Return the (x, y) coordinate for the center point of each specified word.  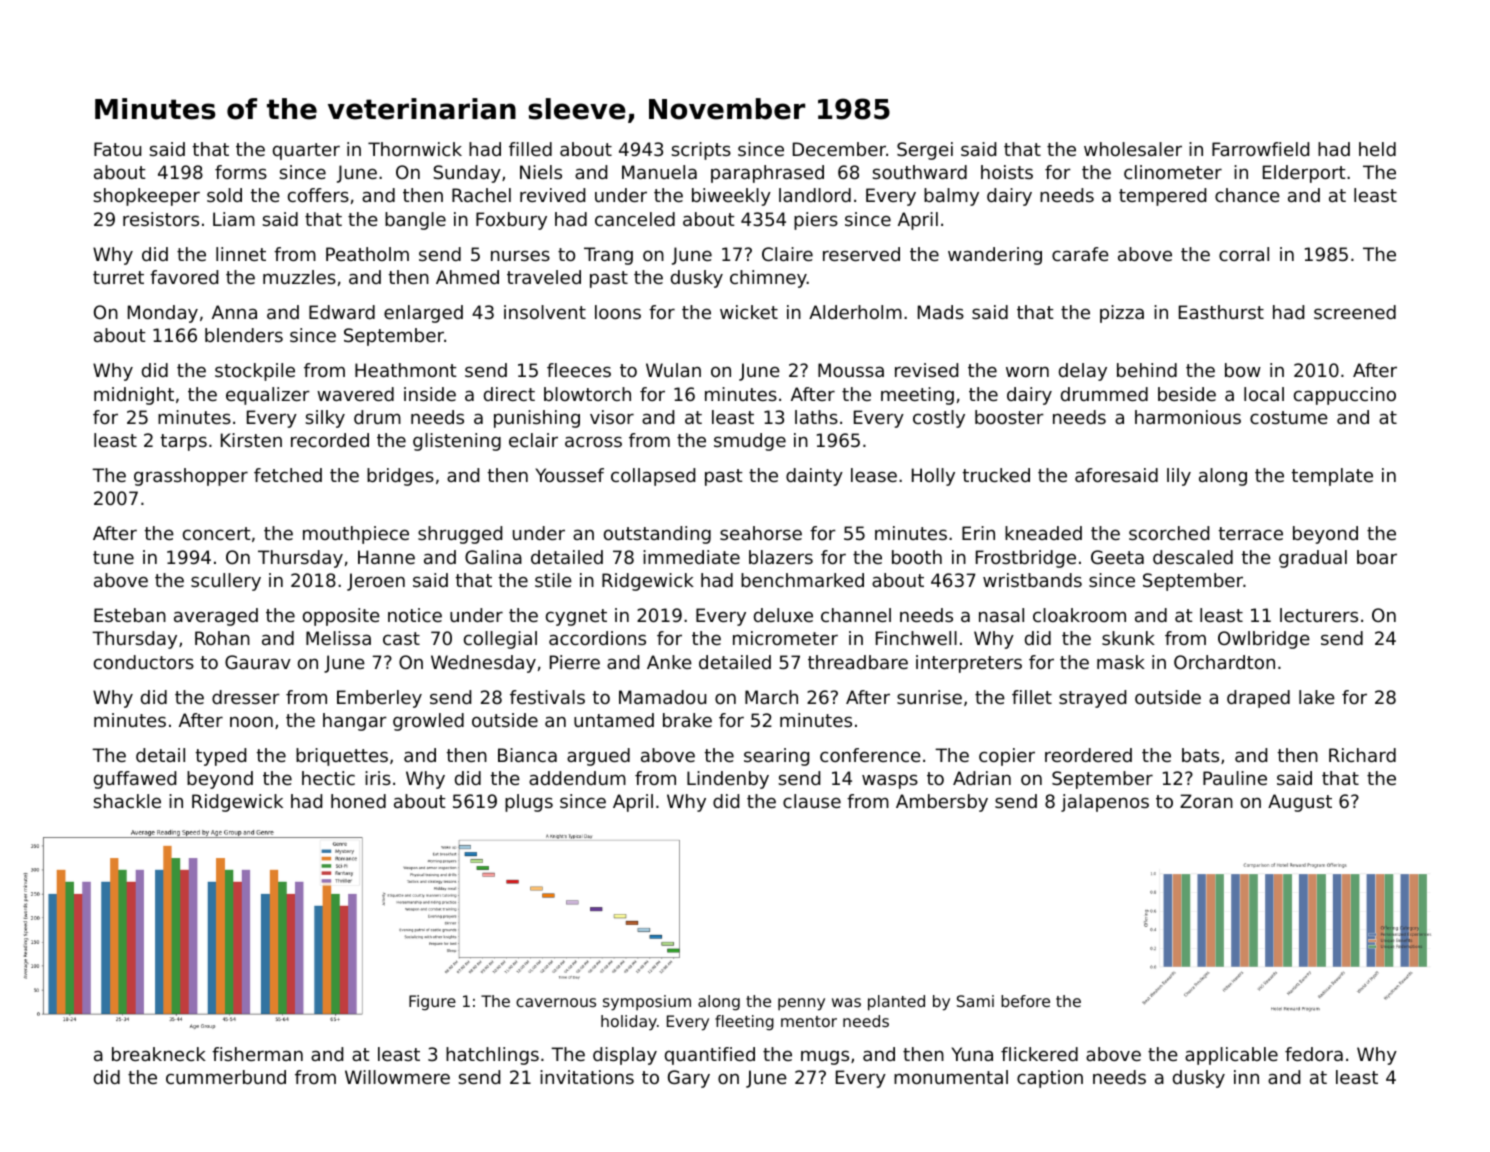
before (1025, 1001)
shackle (127, 801)
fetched (288, 475)
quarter (306, 151)
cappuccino (1345, 396)
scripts (701, 151)
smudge (750, 442)
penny (801, 1004)
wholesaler (1133, 149)
